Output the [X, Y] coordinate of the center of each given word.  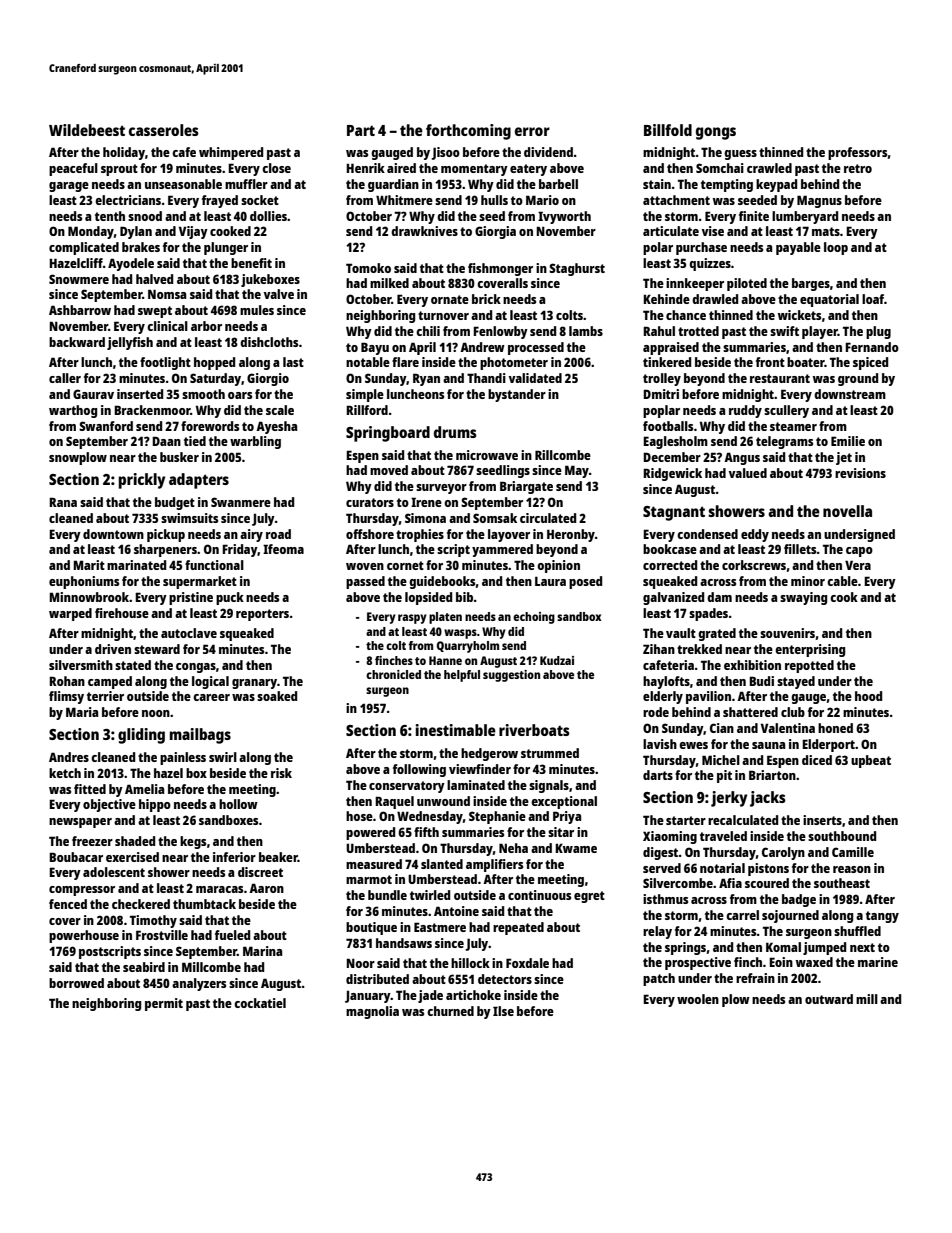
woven [365, 566]
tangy [882, 917]
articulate [671, 231]
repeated [518, 928]
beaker [278, 857]
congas [196, 668]
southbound [842, 836]
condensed [707, 534]
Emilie [848, 441]
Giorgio [268, 379]
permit [164, 1004]
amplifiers [494, 865]
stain [657, 184]
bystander [517, 395]
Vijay [193, 232]
